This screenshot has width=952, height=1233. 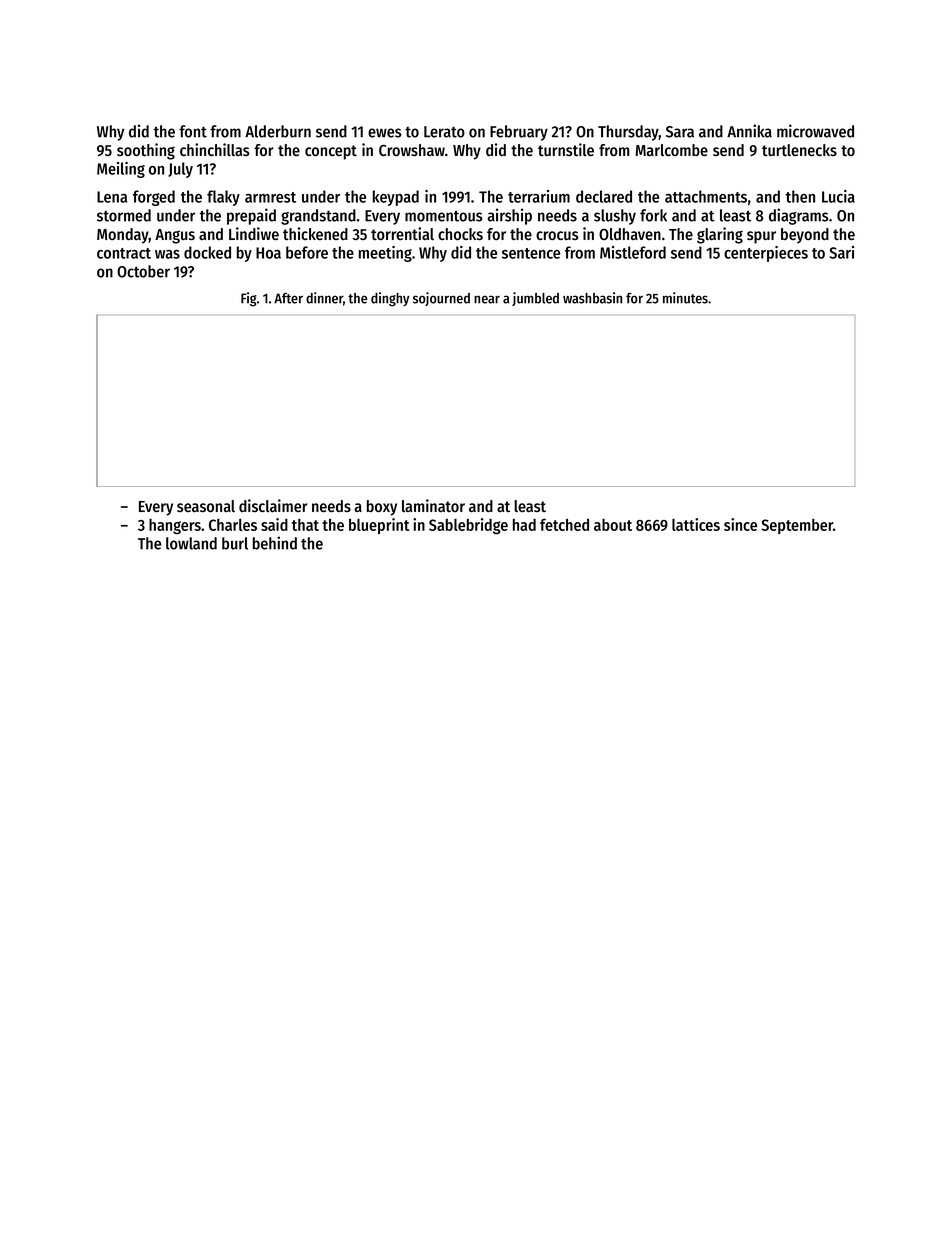 I want to click on font, so click(x=193, y=131).
